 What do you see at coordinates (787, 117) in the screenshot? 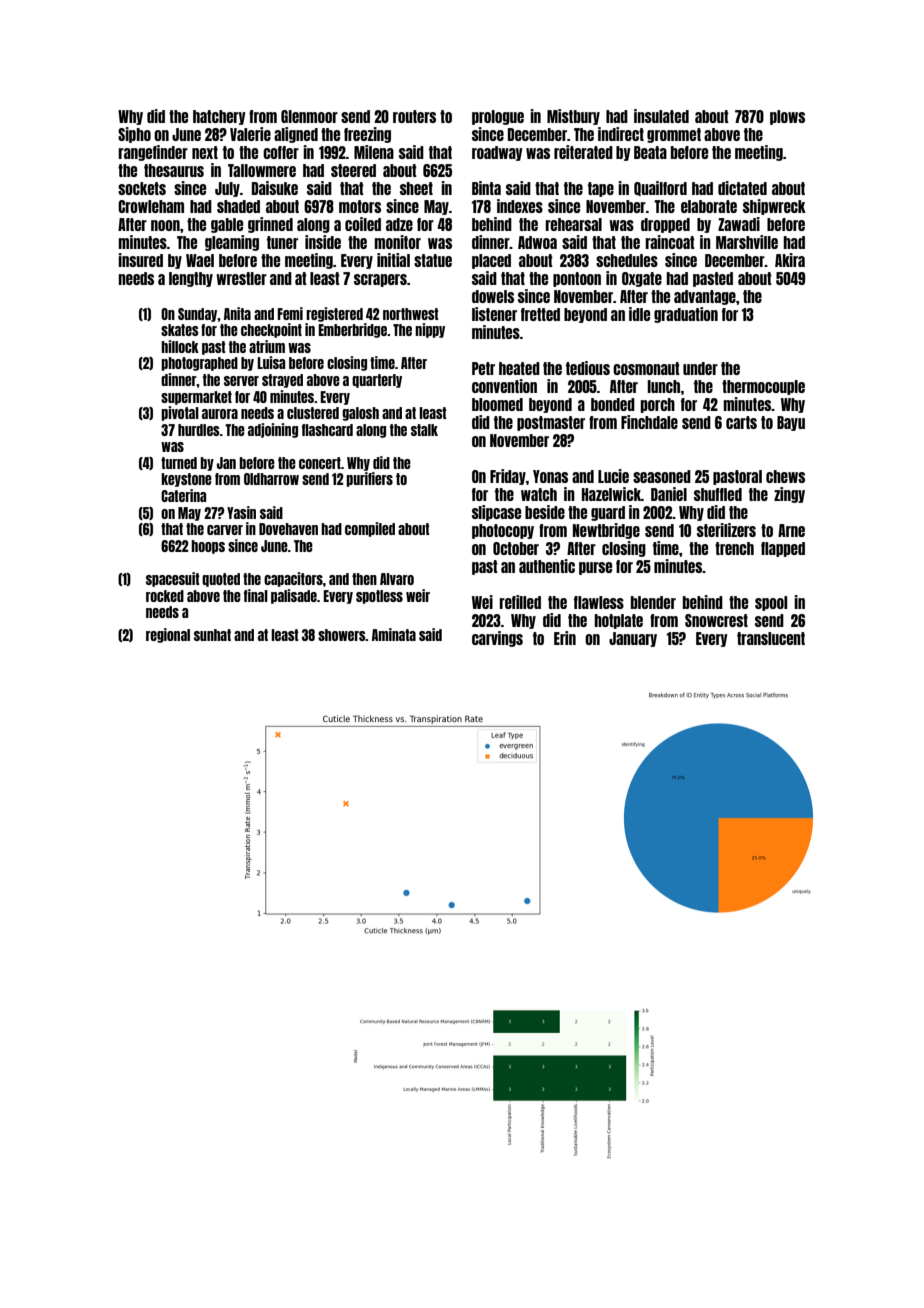
I see `plows` at bounding box center [787, 117].
